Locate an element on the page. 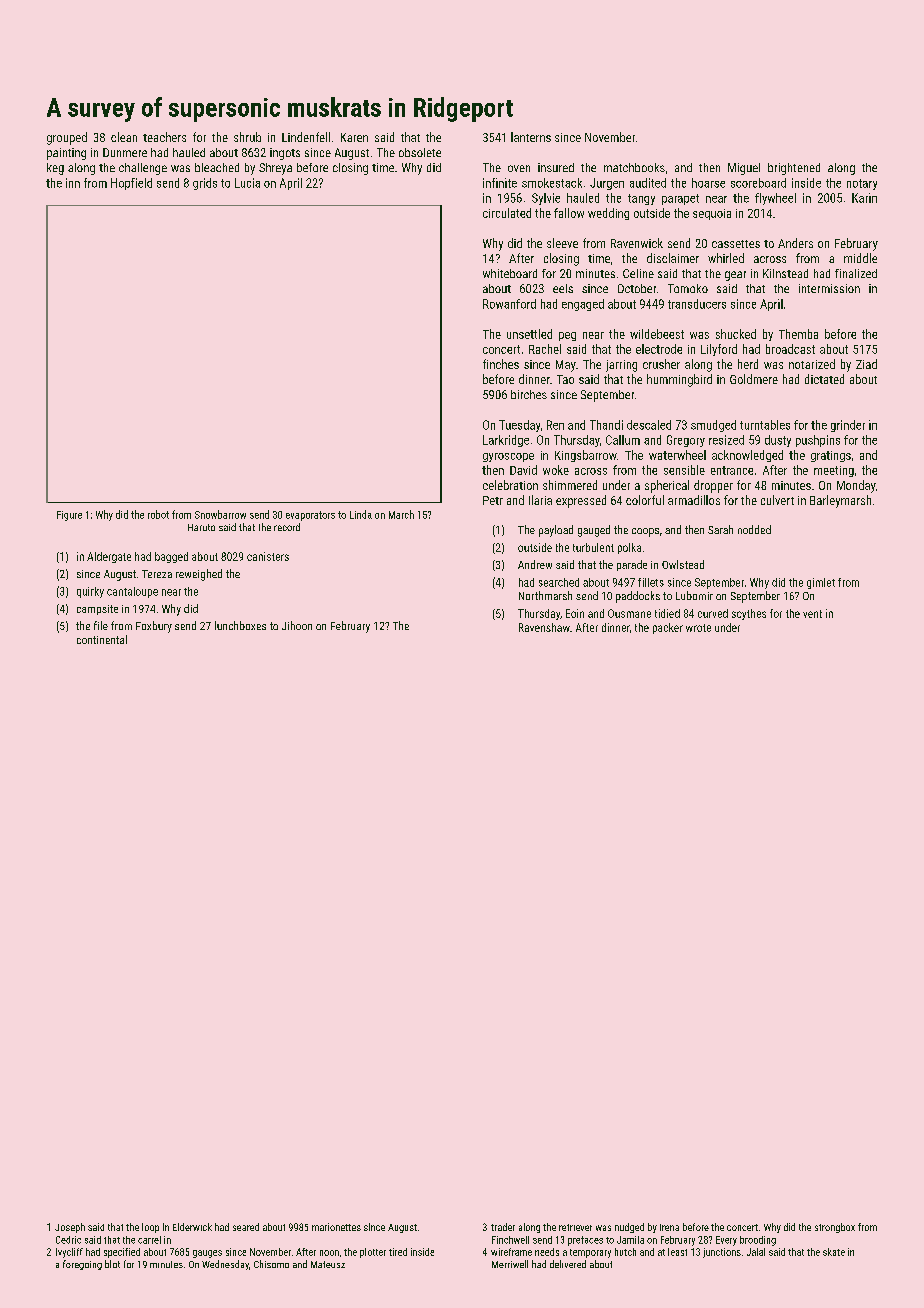 This image has width=924, height=1308. wrote is located at coordinates (698, 628).
